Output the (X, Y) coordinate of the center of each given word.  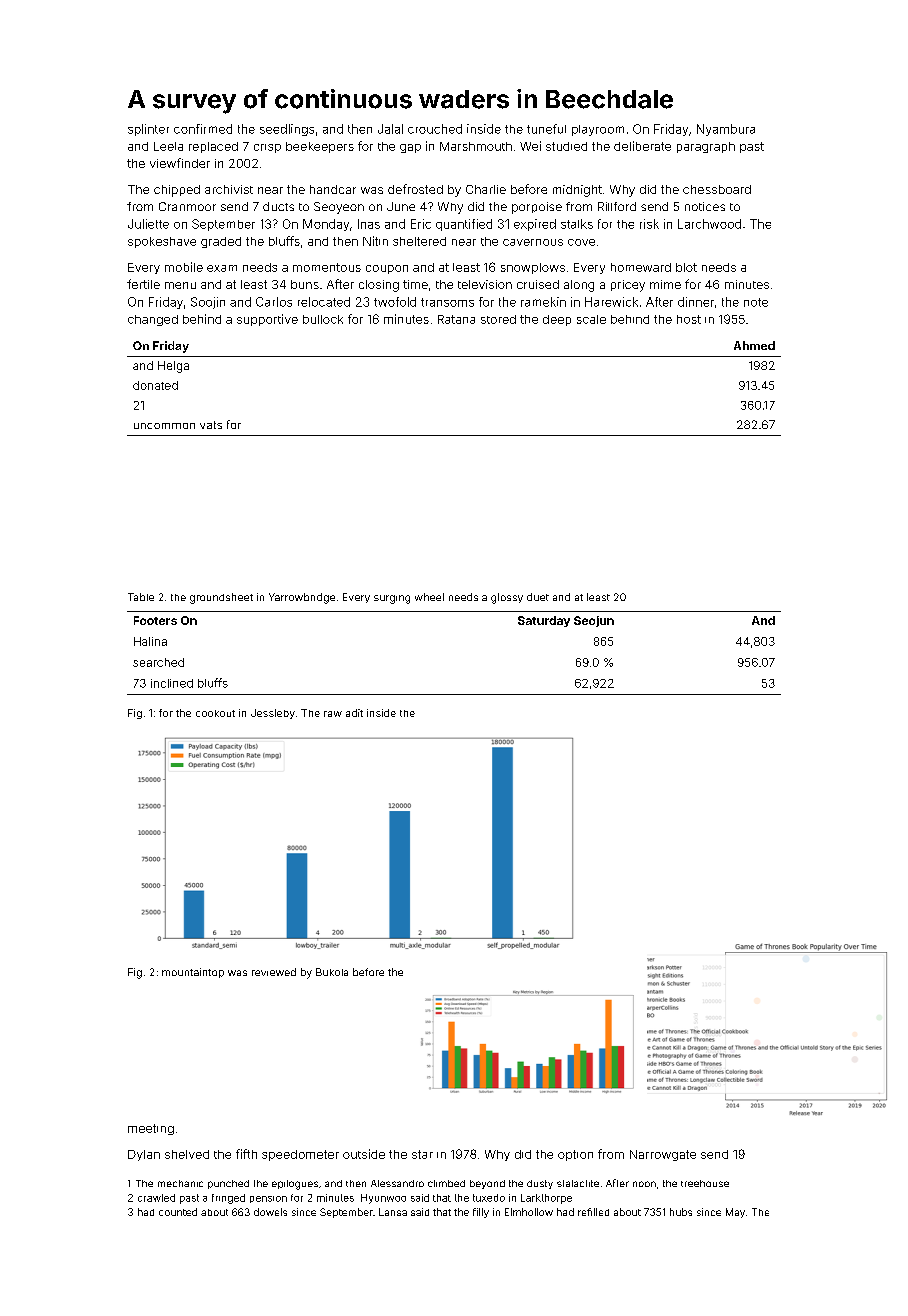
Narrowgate (663, 1155)
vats (211, 425)
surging (392, 599)
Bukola (332, 972)
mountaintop (193, 973)
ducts (278, 206)
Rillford (617, 206)
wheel (429, 597)
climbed (446, 1183)
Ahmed (754, 345)
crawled (156, 1198)
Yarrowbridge (302, 598)
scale (591, 319)
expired (535, 225)
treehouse (705, 1183)
